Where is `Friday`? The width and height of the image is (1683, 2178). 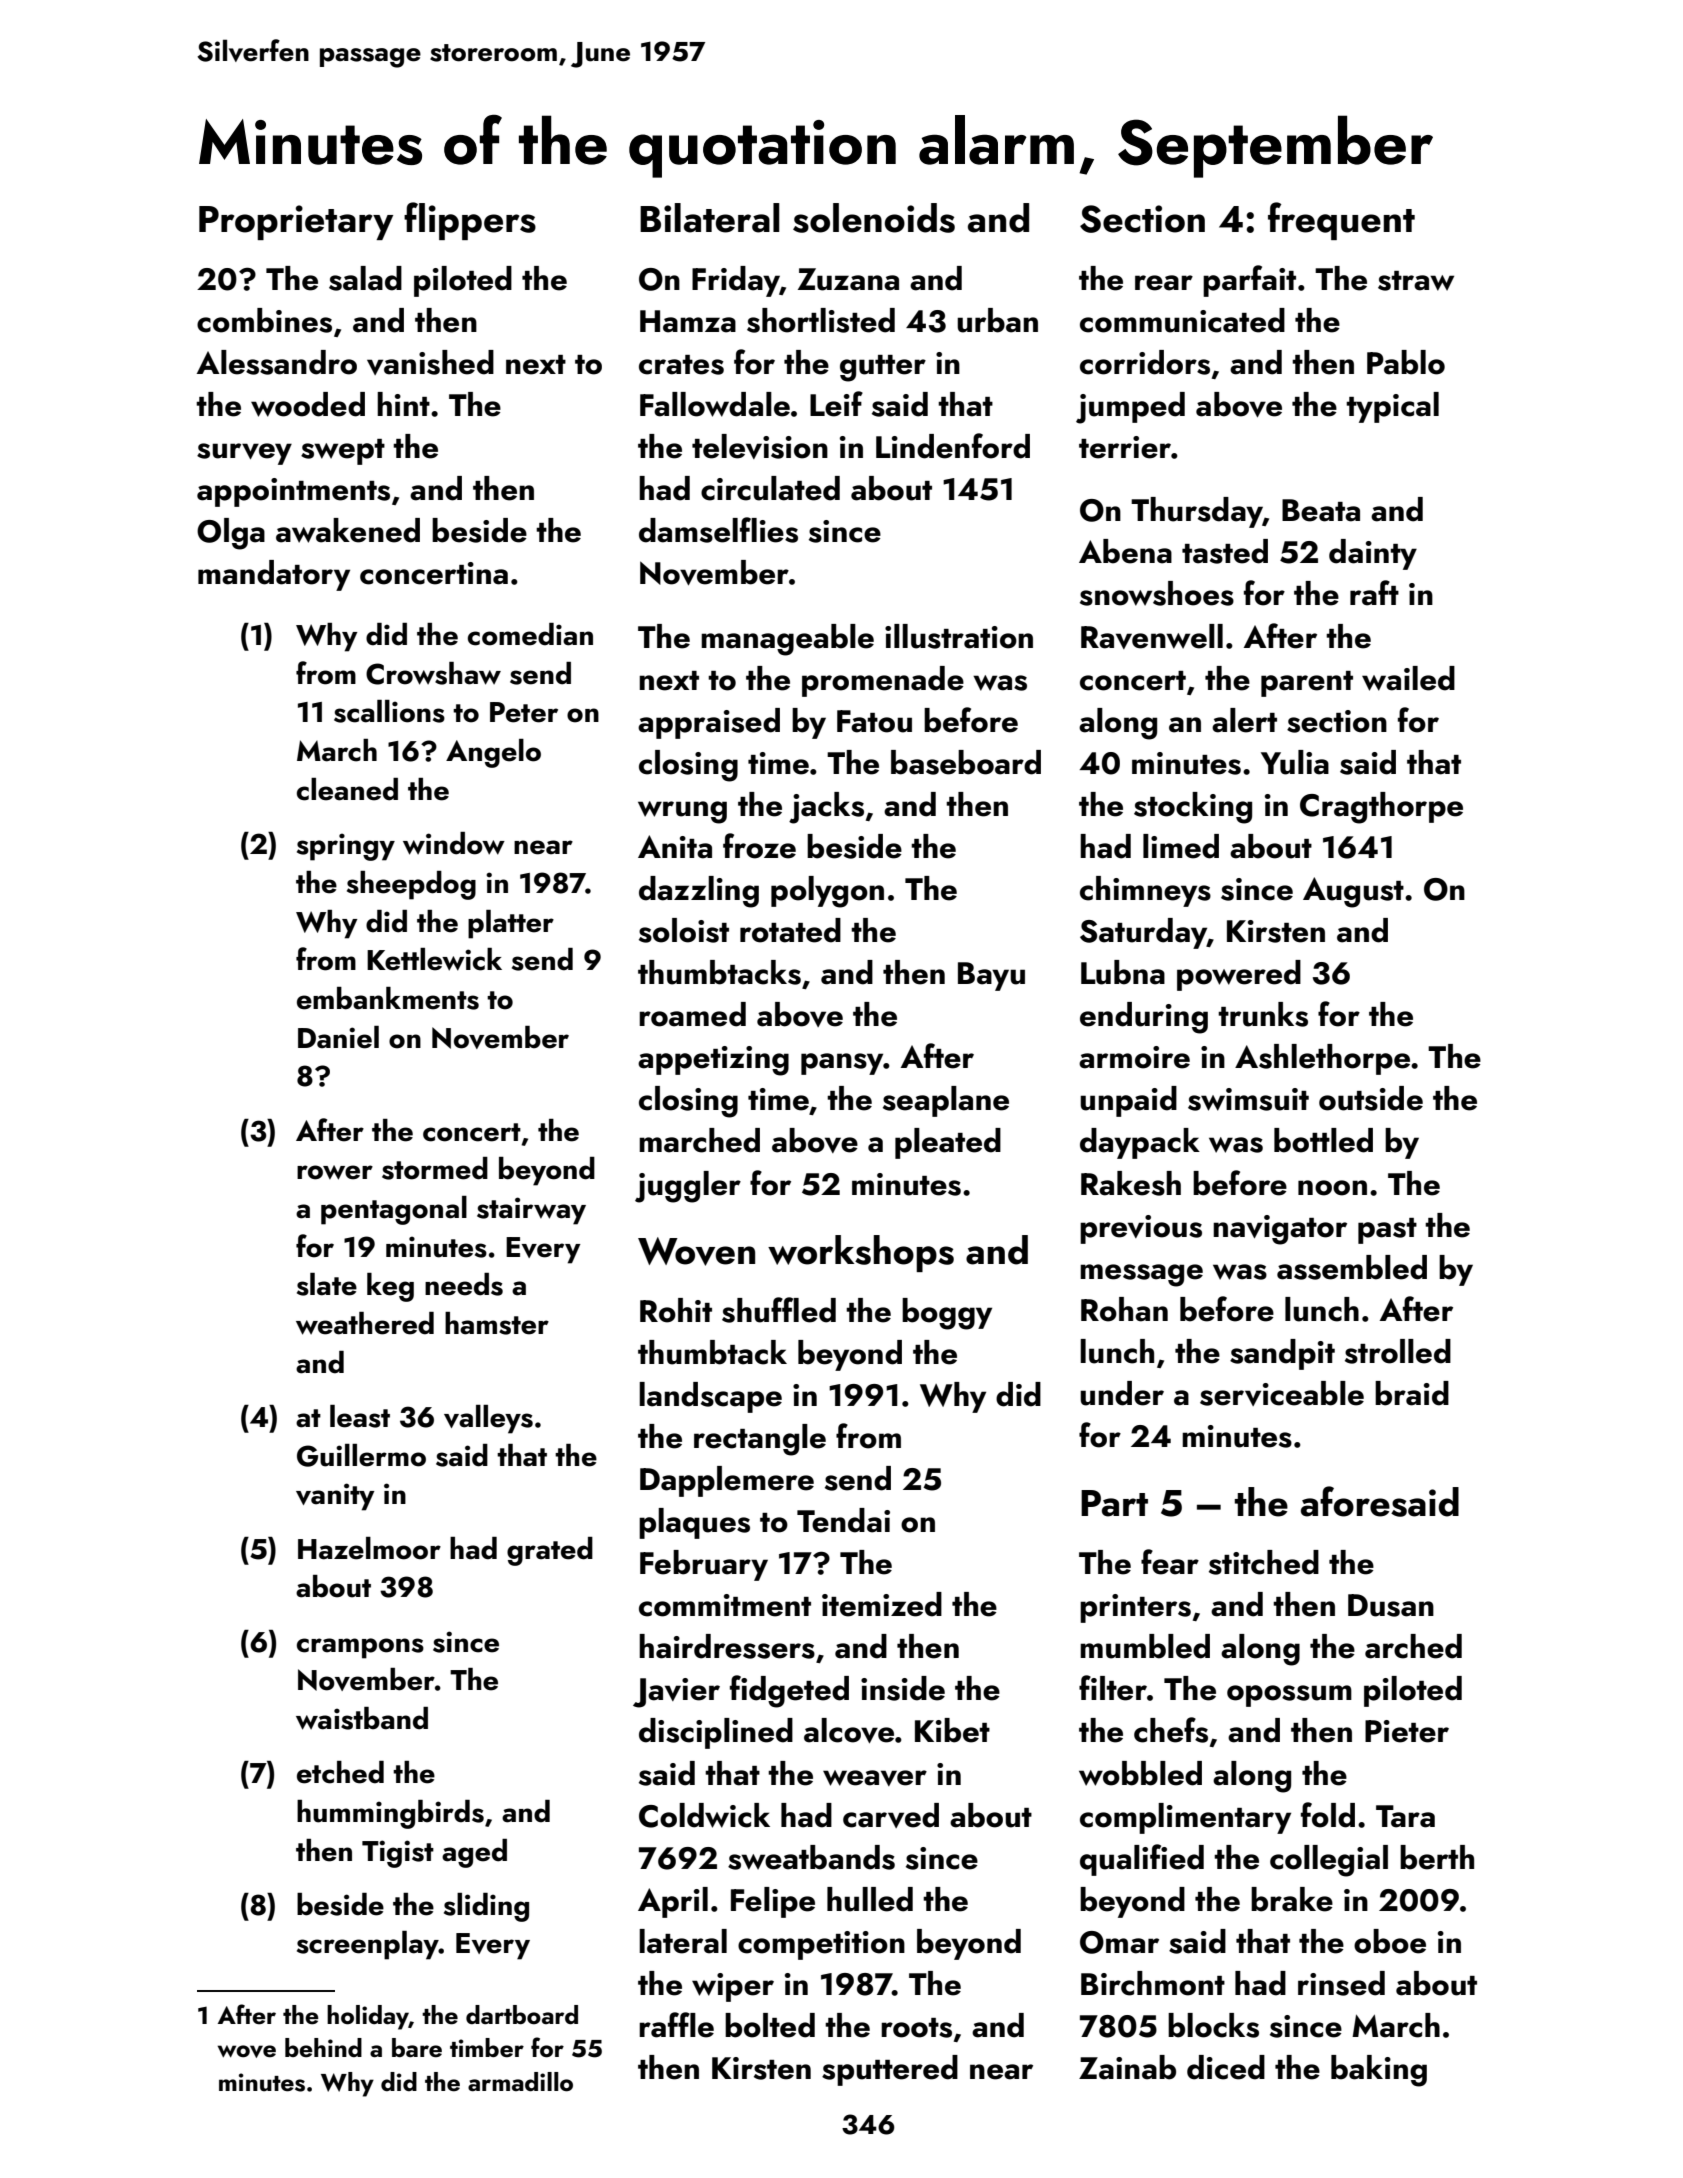
Friday is located at coordinates (736, 281).
